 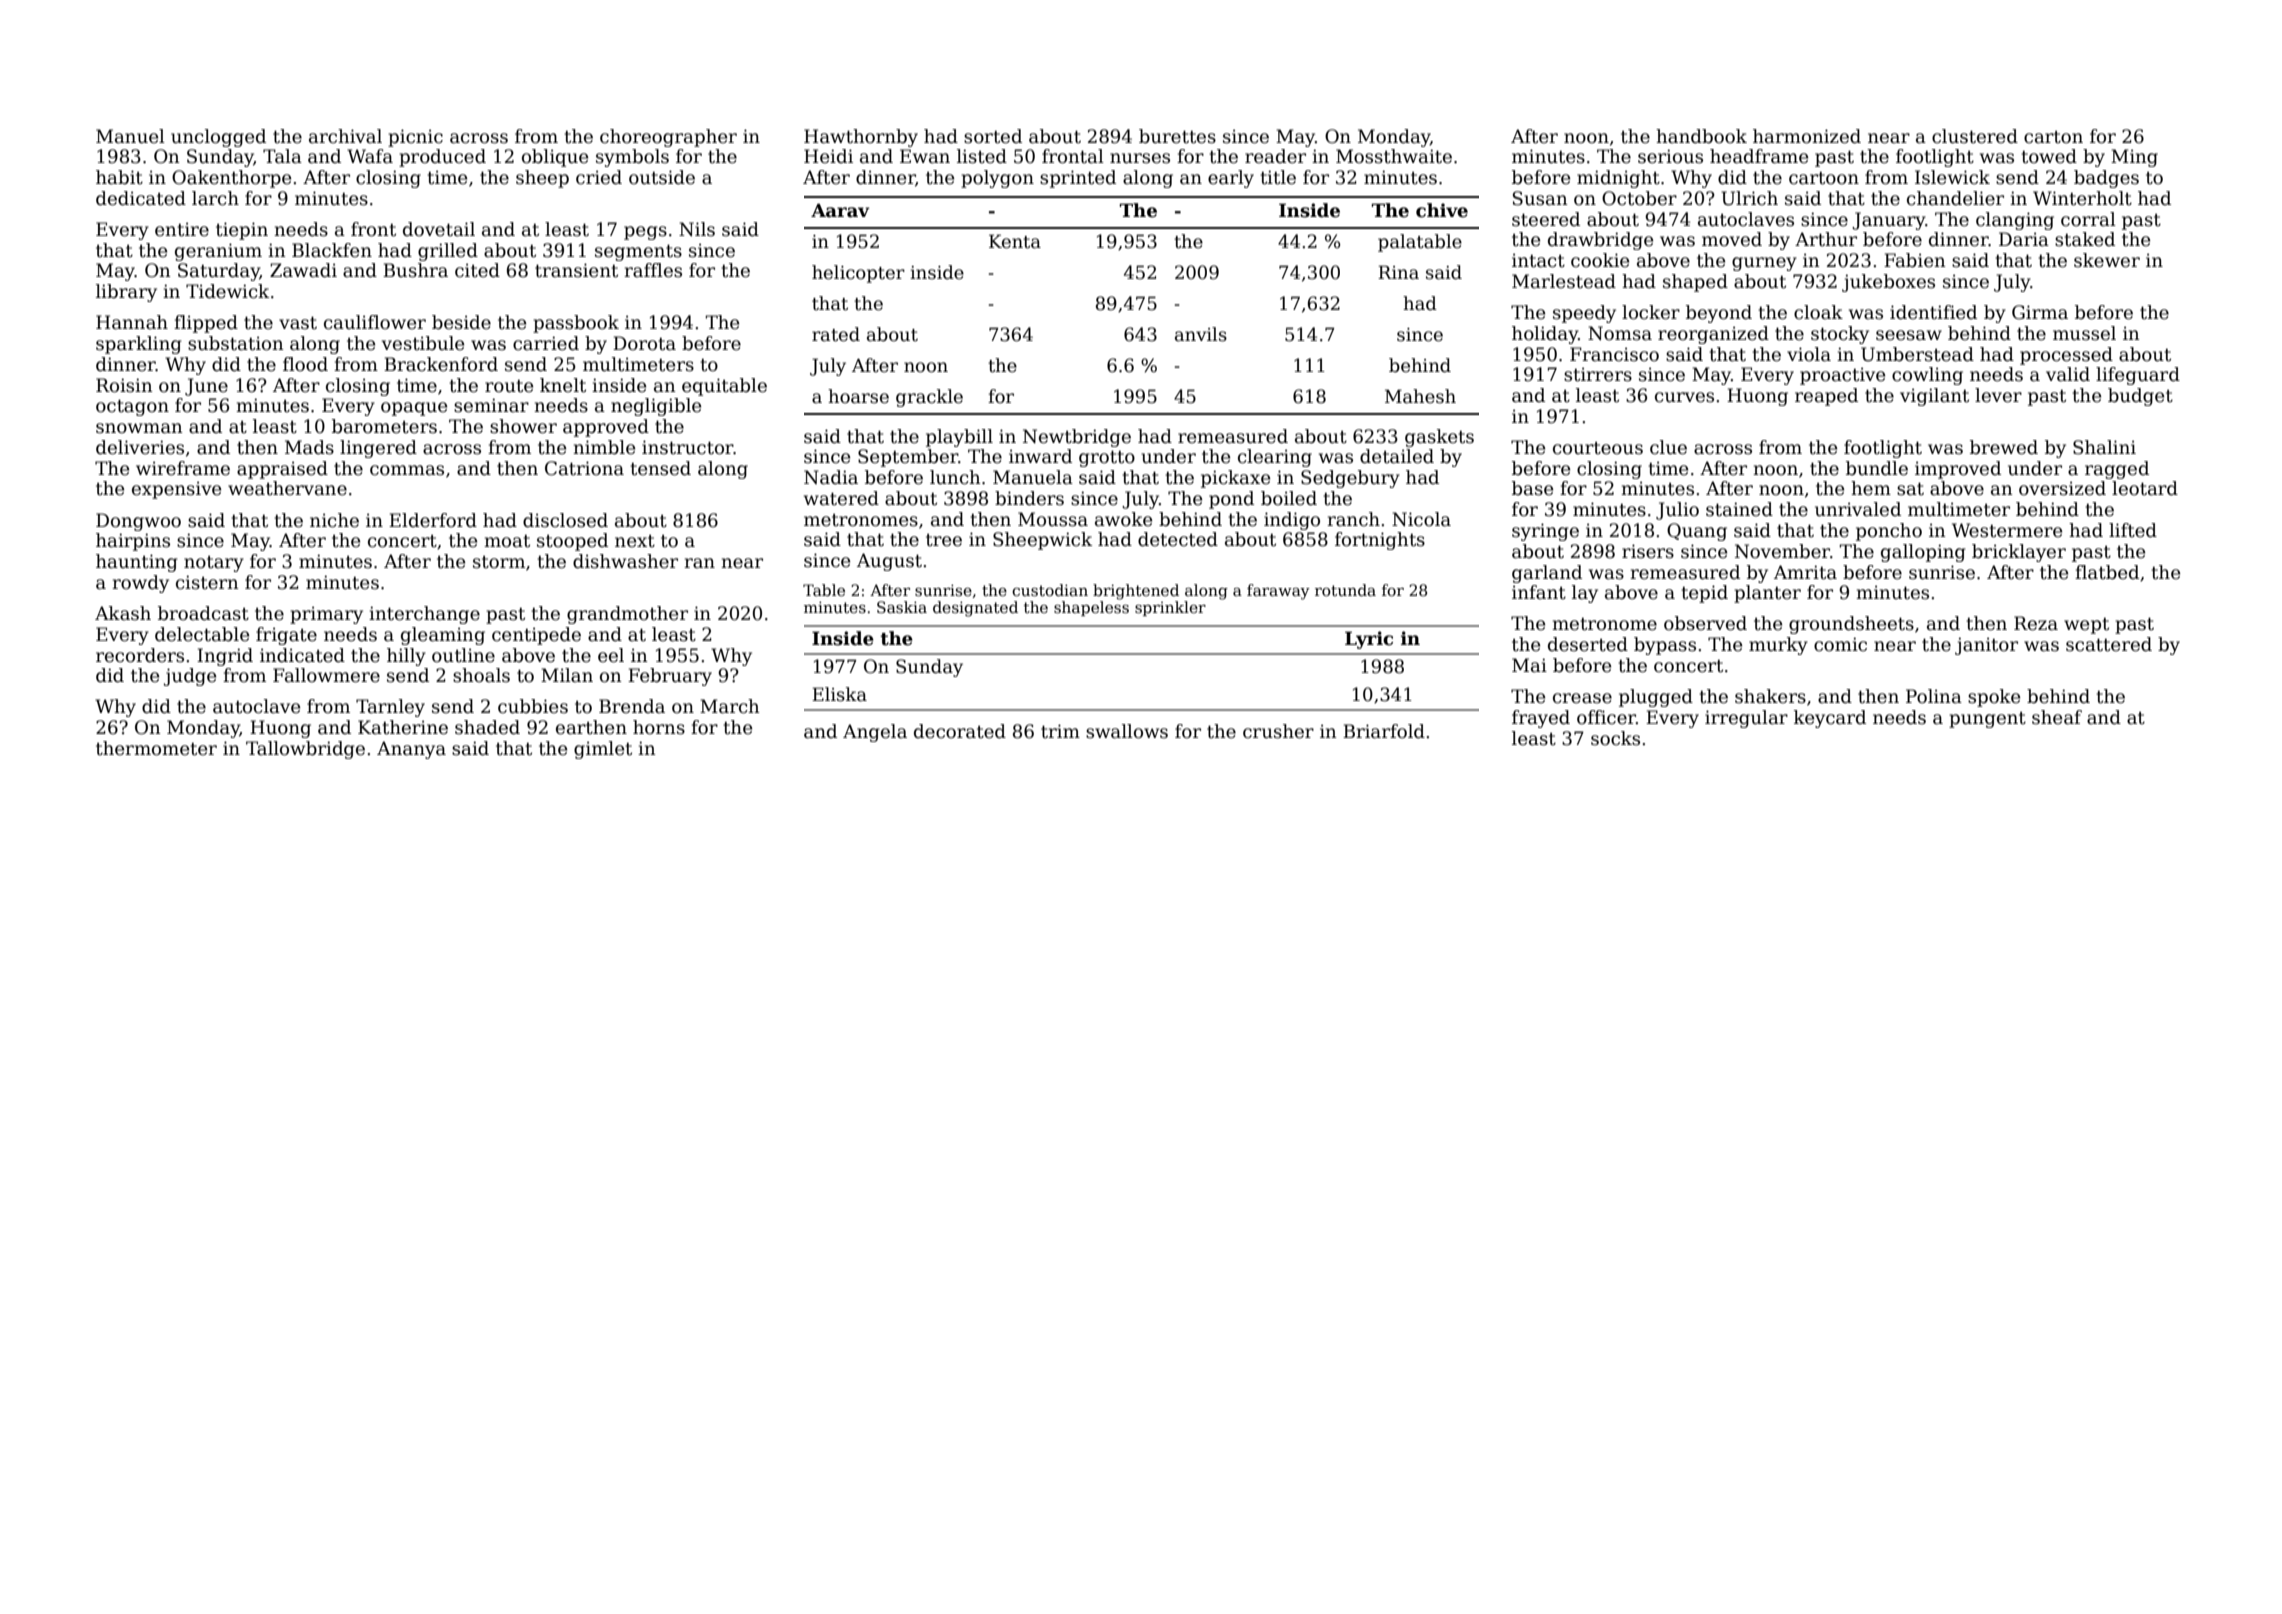 I want to click on Dongwoo, so click(x=138, y=522).
